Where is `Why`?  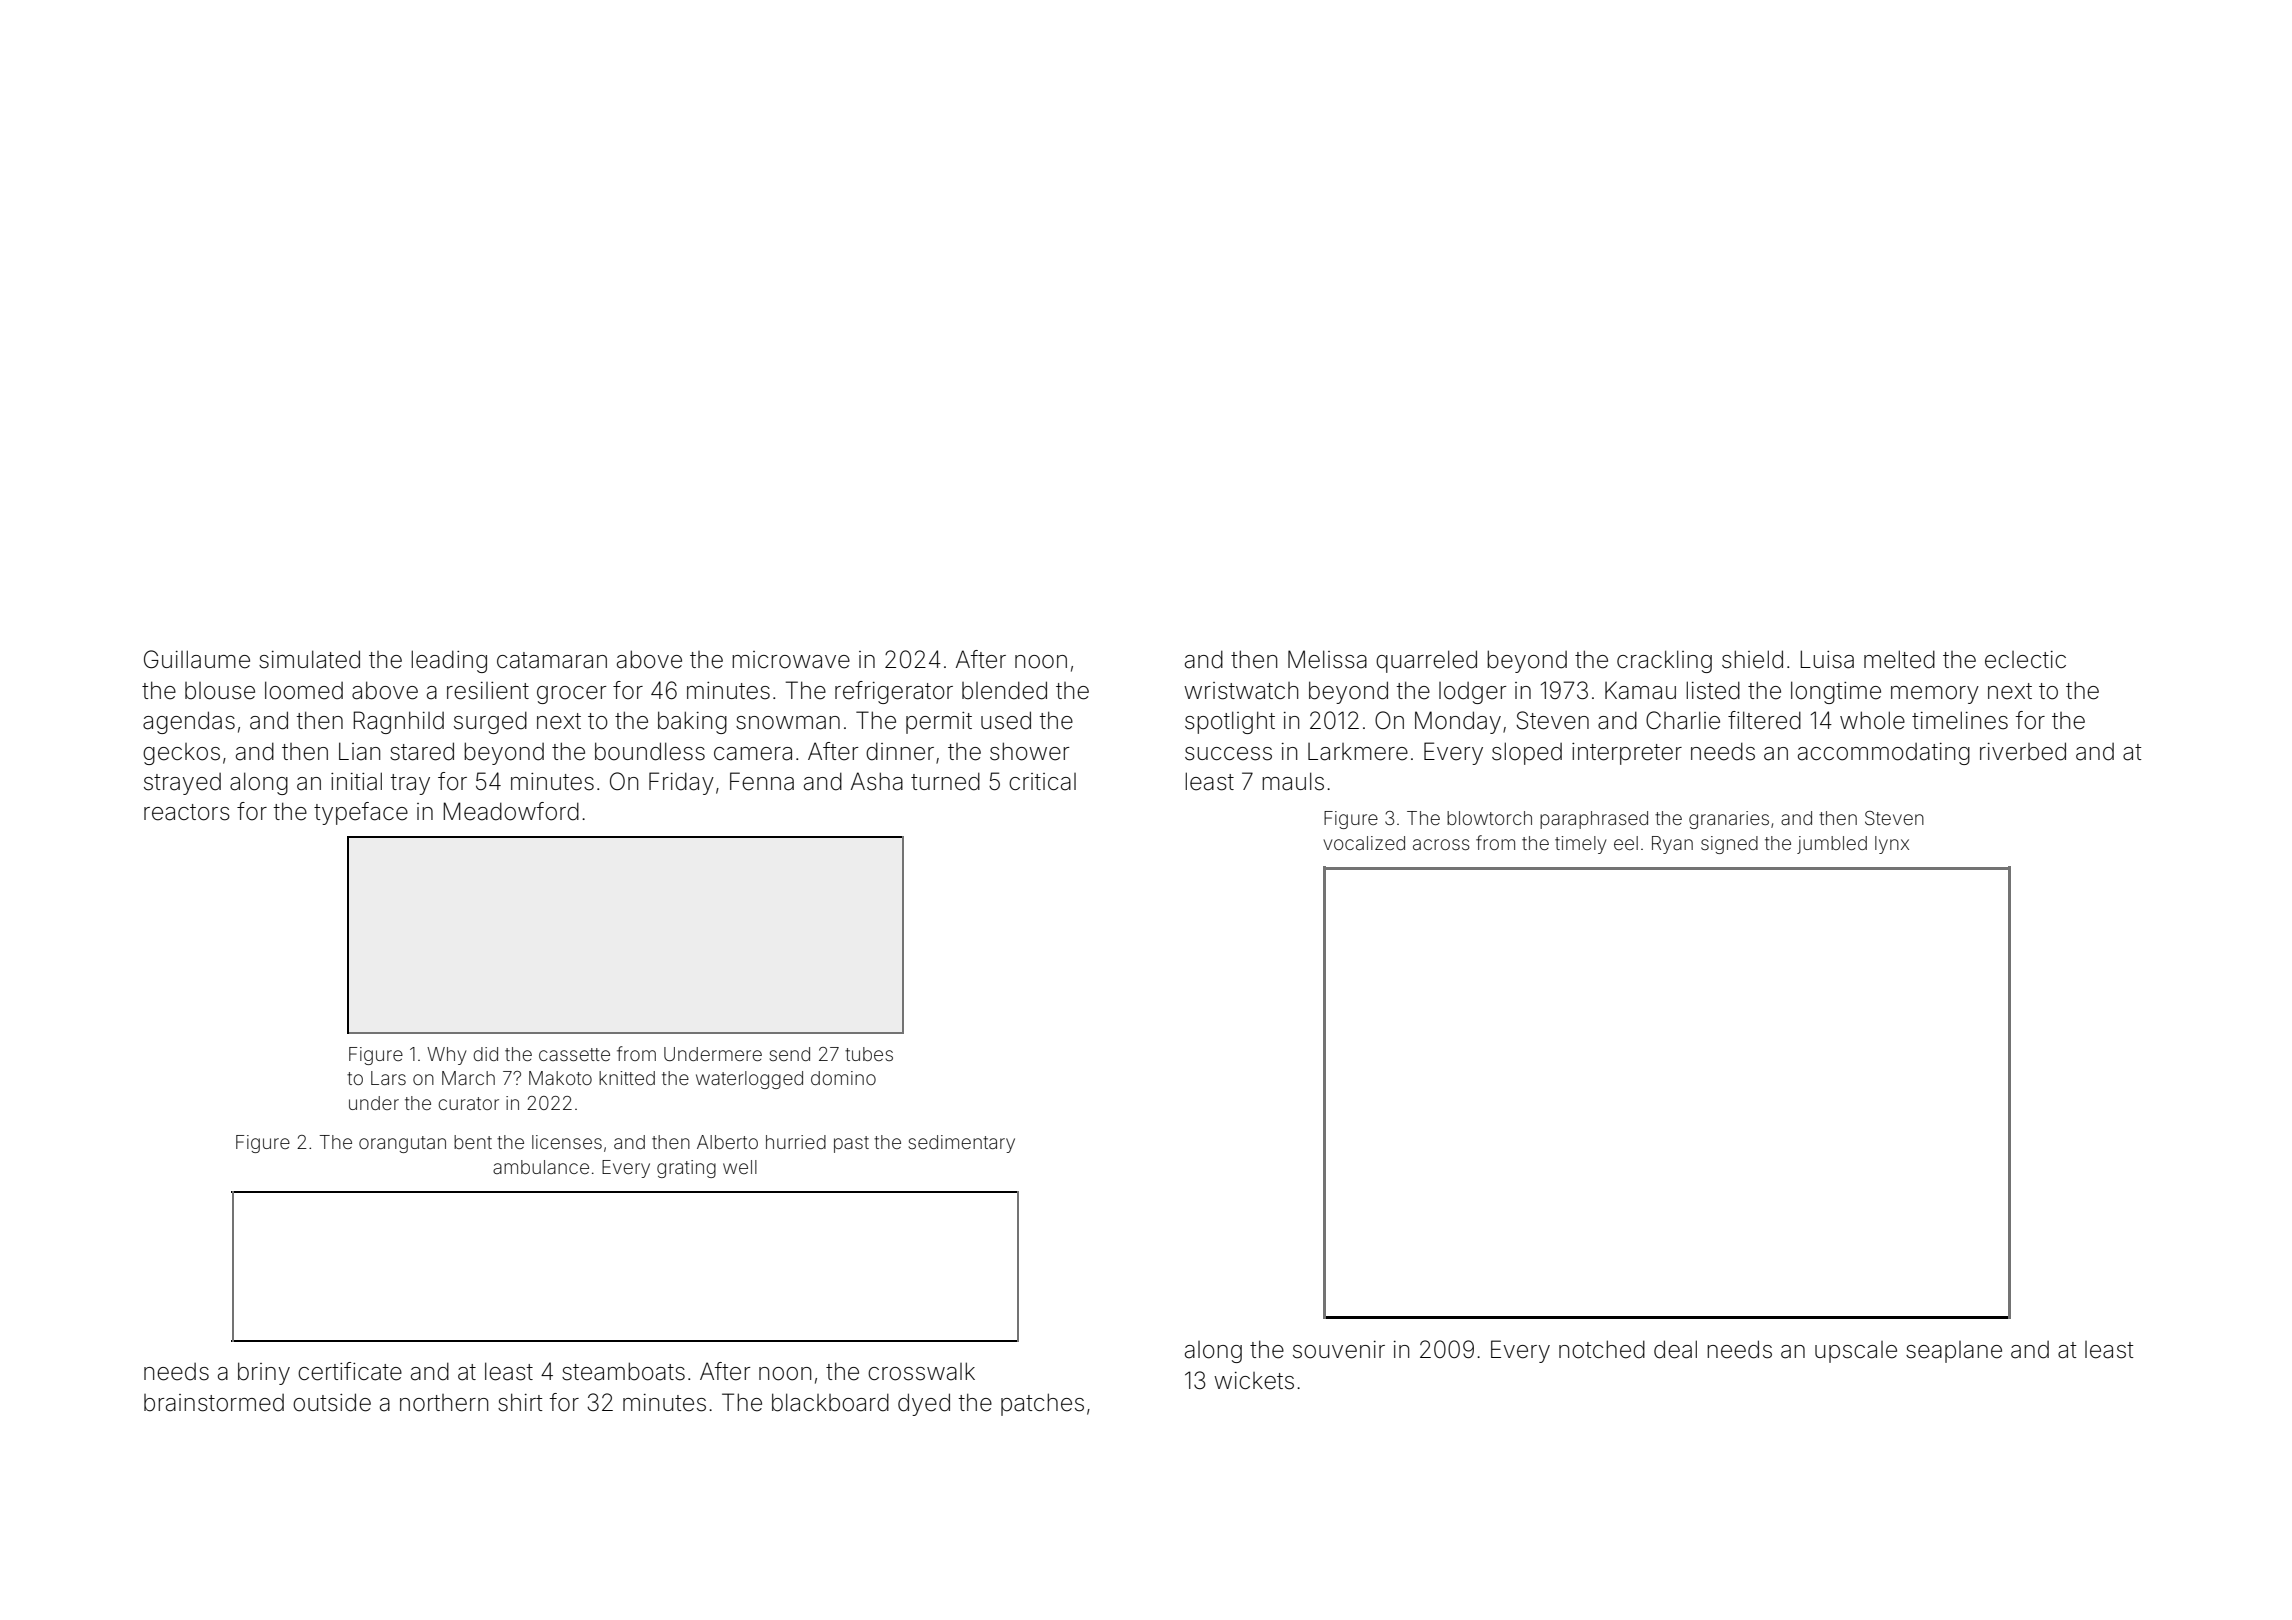
Why is located at coordinates (446, 1056).
